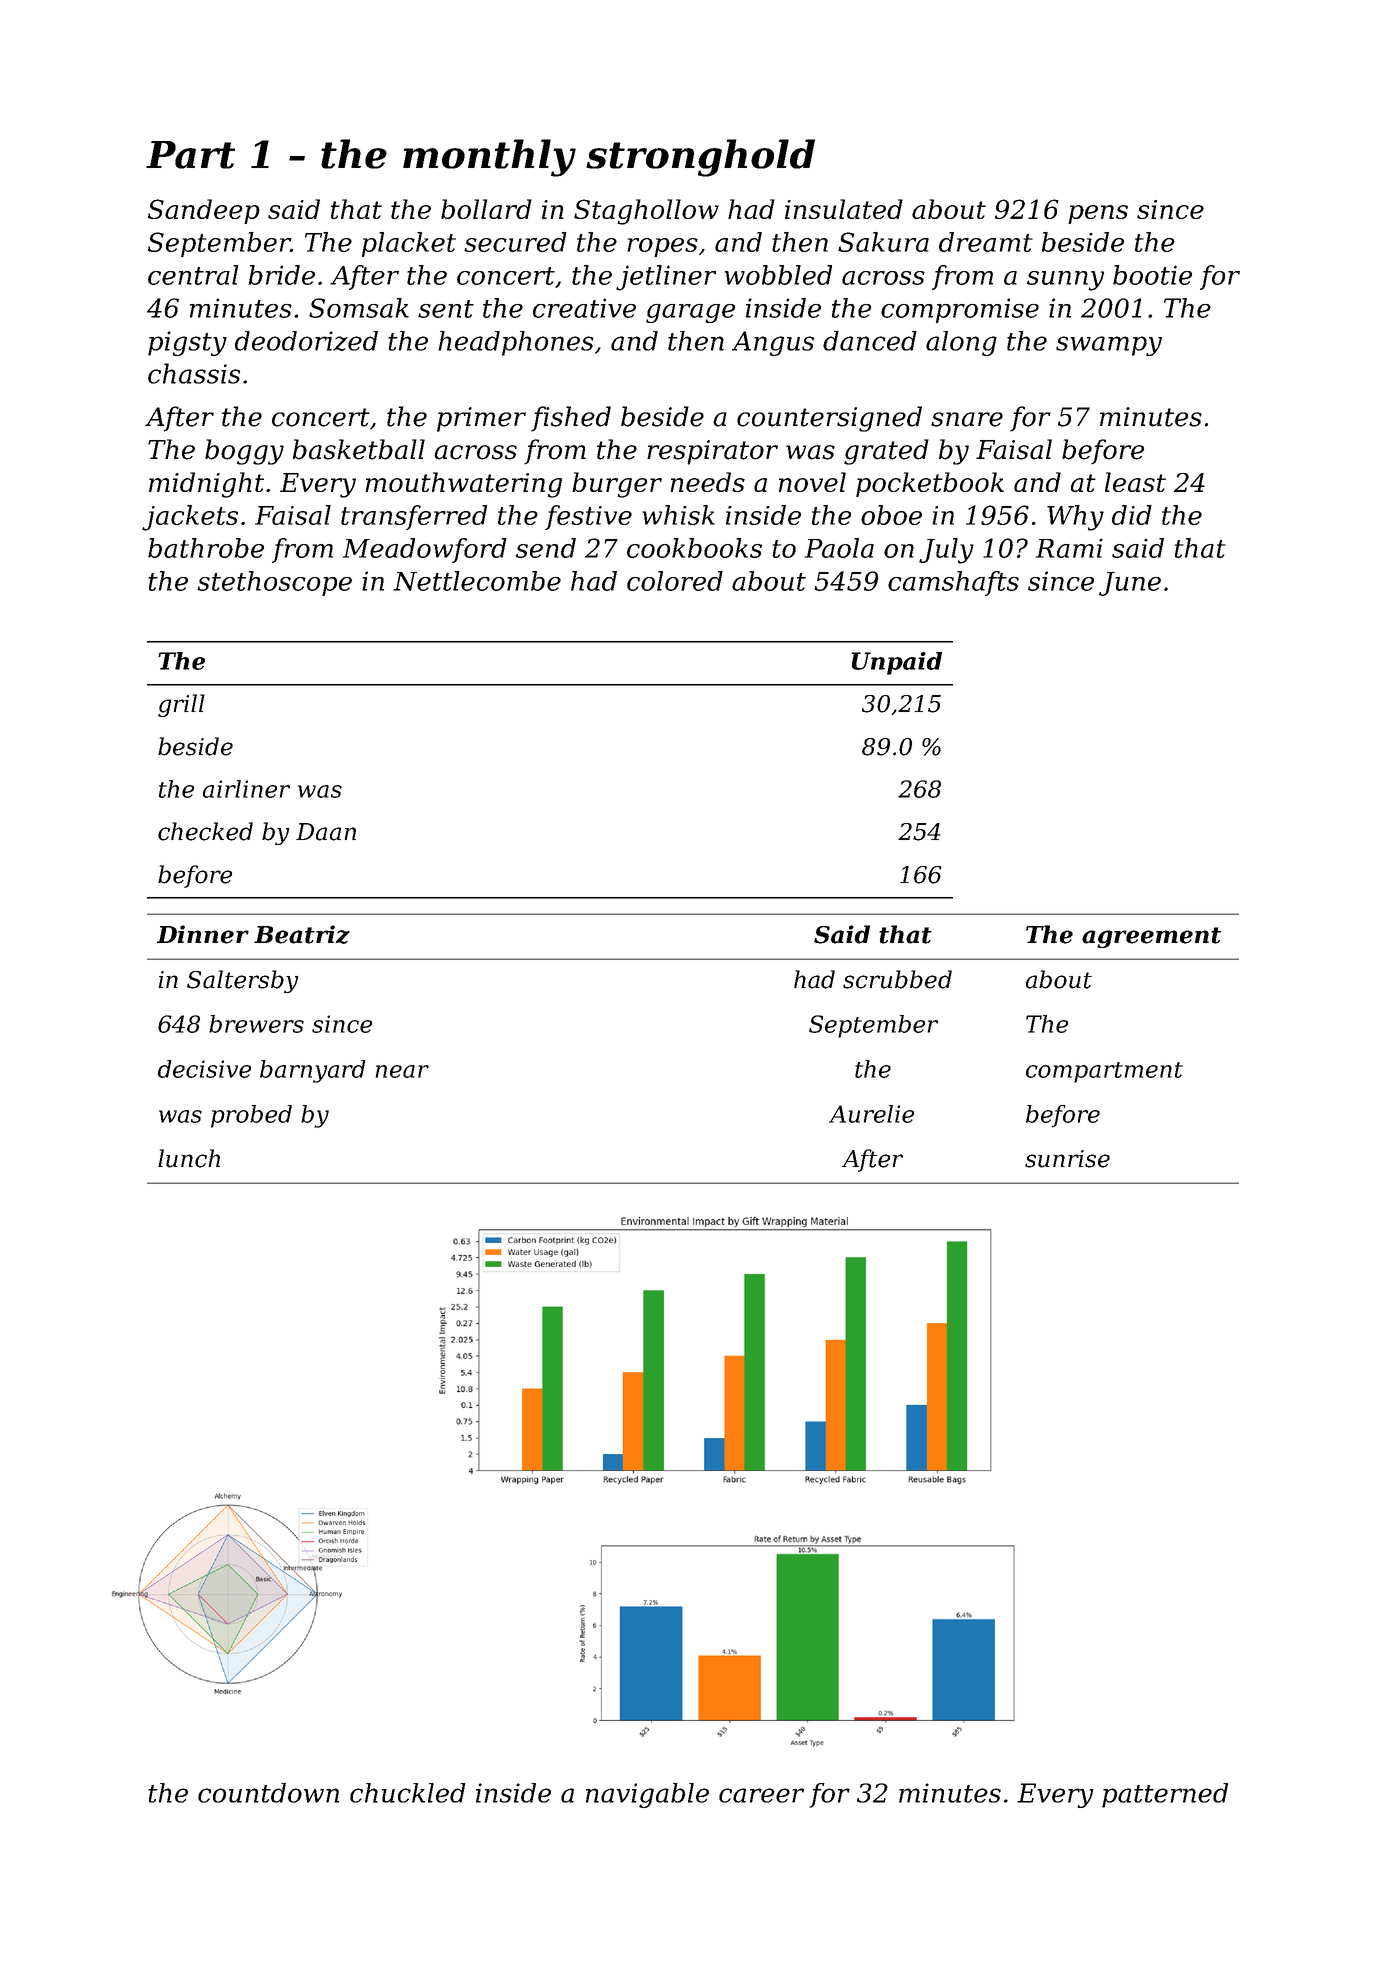 The image size is (1386, 1969). Describe the element at coordinates (1069, 548) in the screenshot. I see `Rami` at that location.
